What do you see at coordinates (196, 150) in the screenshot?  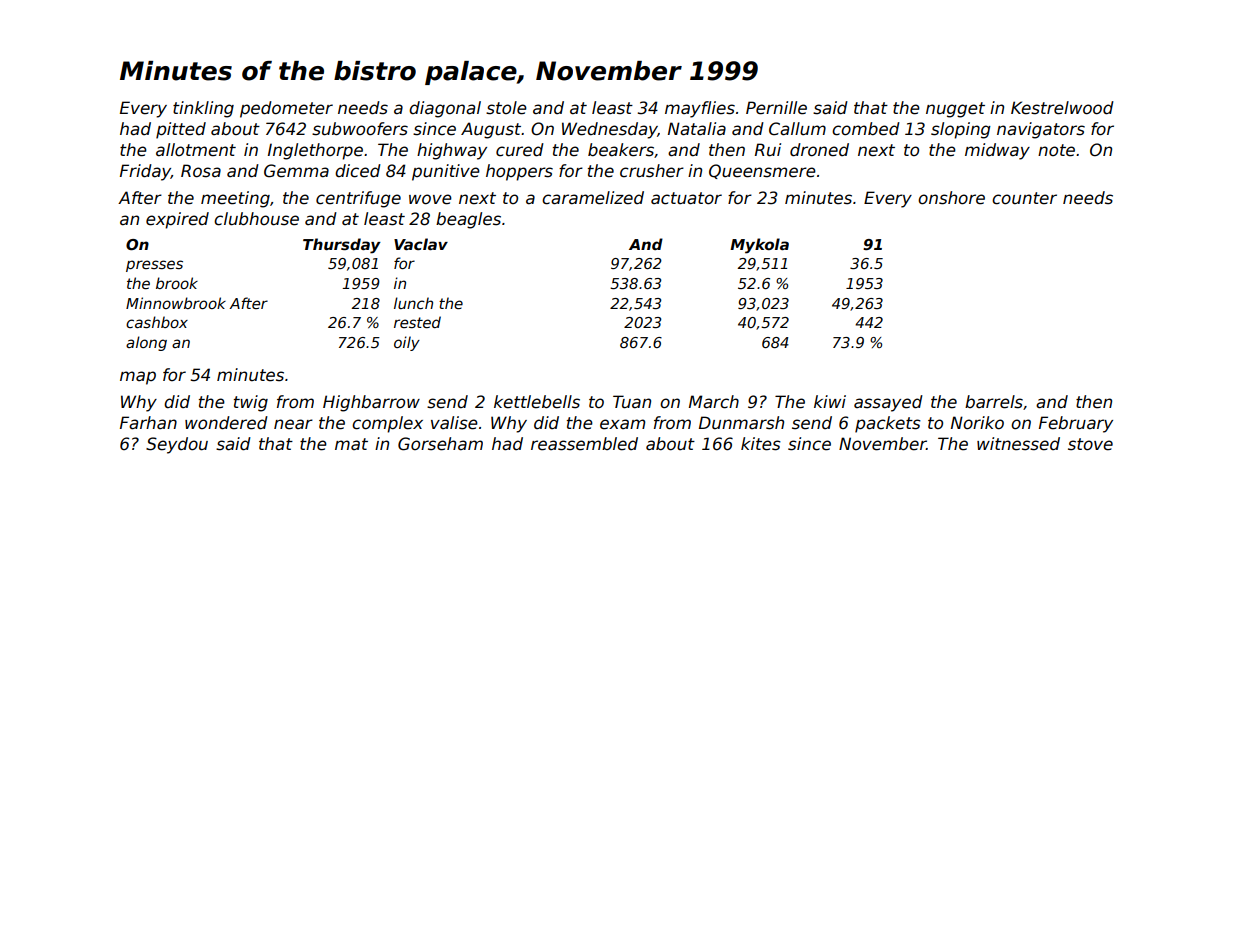 I see `allotment` at bounding box center [196, 150].
